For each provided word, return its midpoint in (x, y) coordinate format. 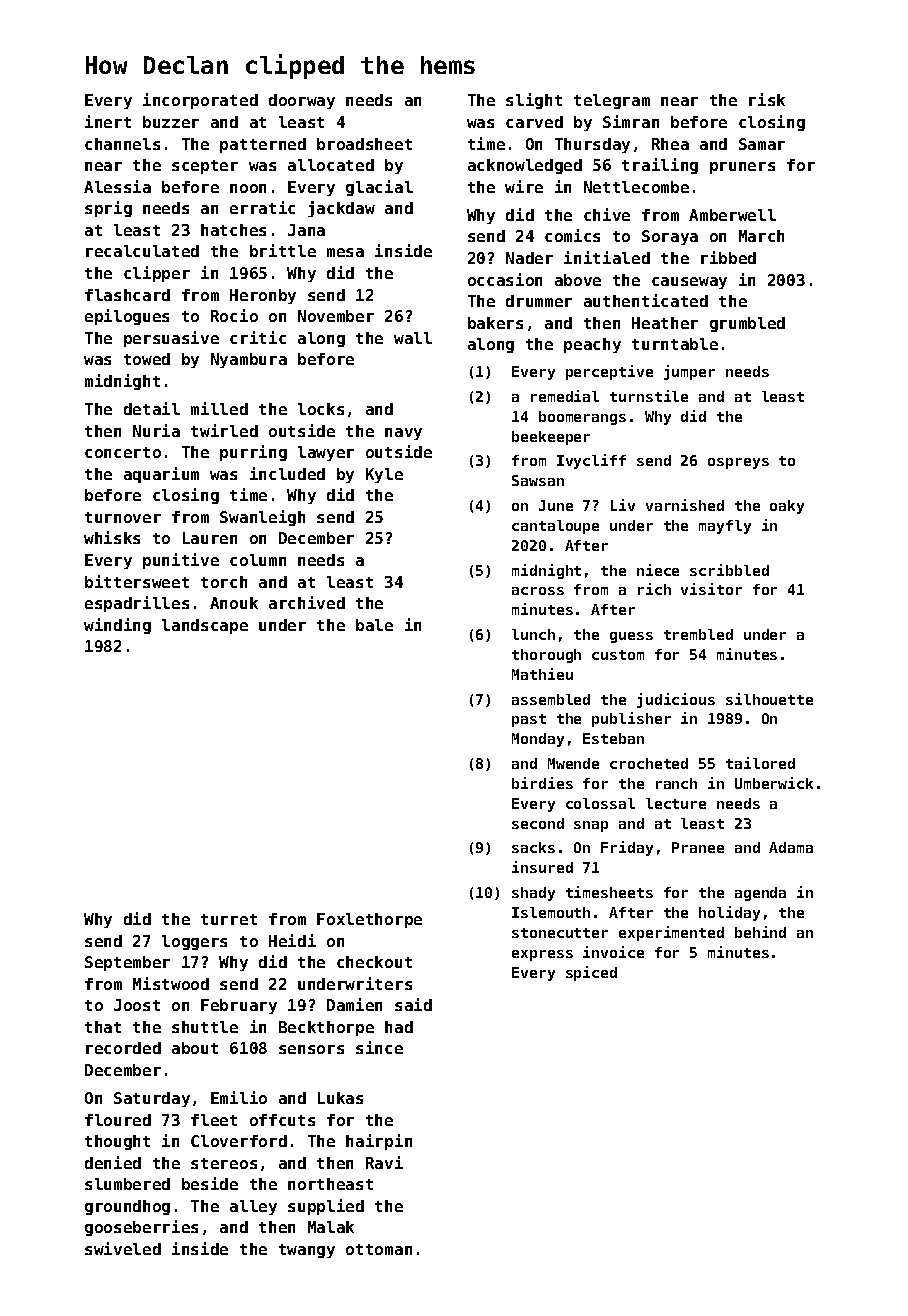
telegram (612, 101)
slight (534, 101)
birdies (542, 783)
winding (117, 626)
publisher (631, 719)
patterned (263, 145)
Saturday (152, 1099)
